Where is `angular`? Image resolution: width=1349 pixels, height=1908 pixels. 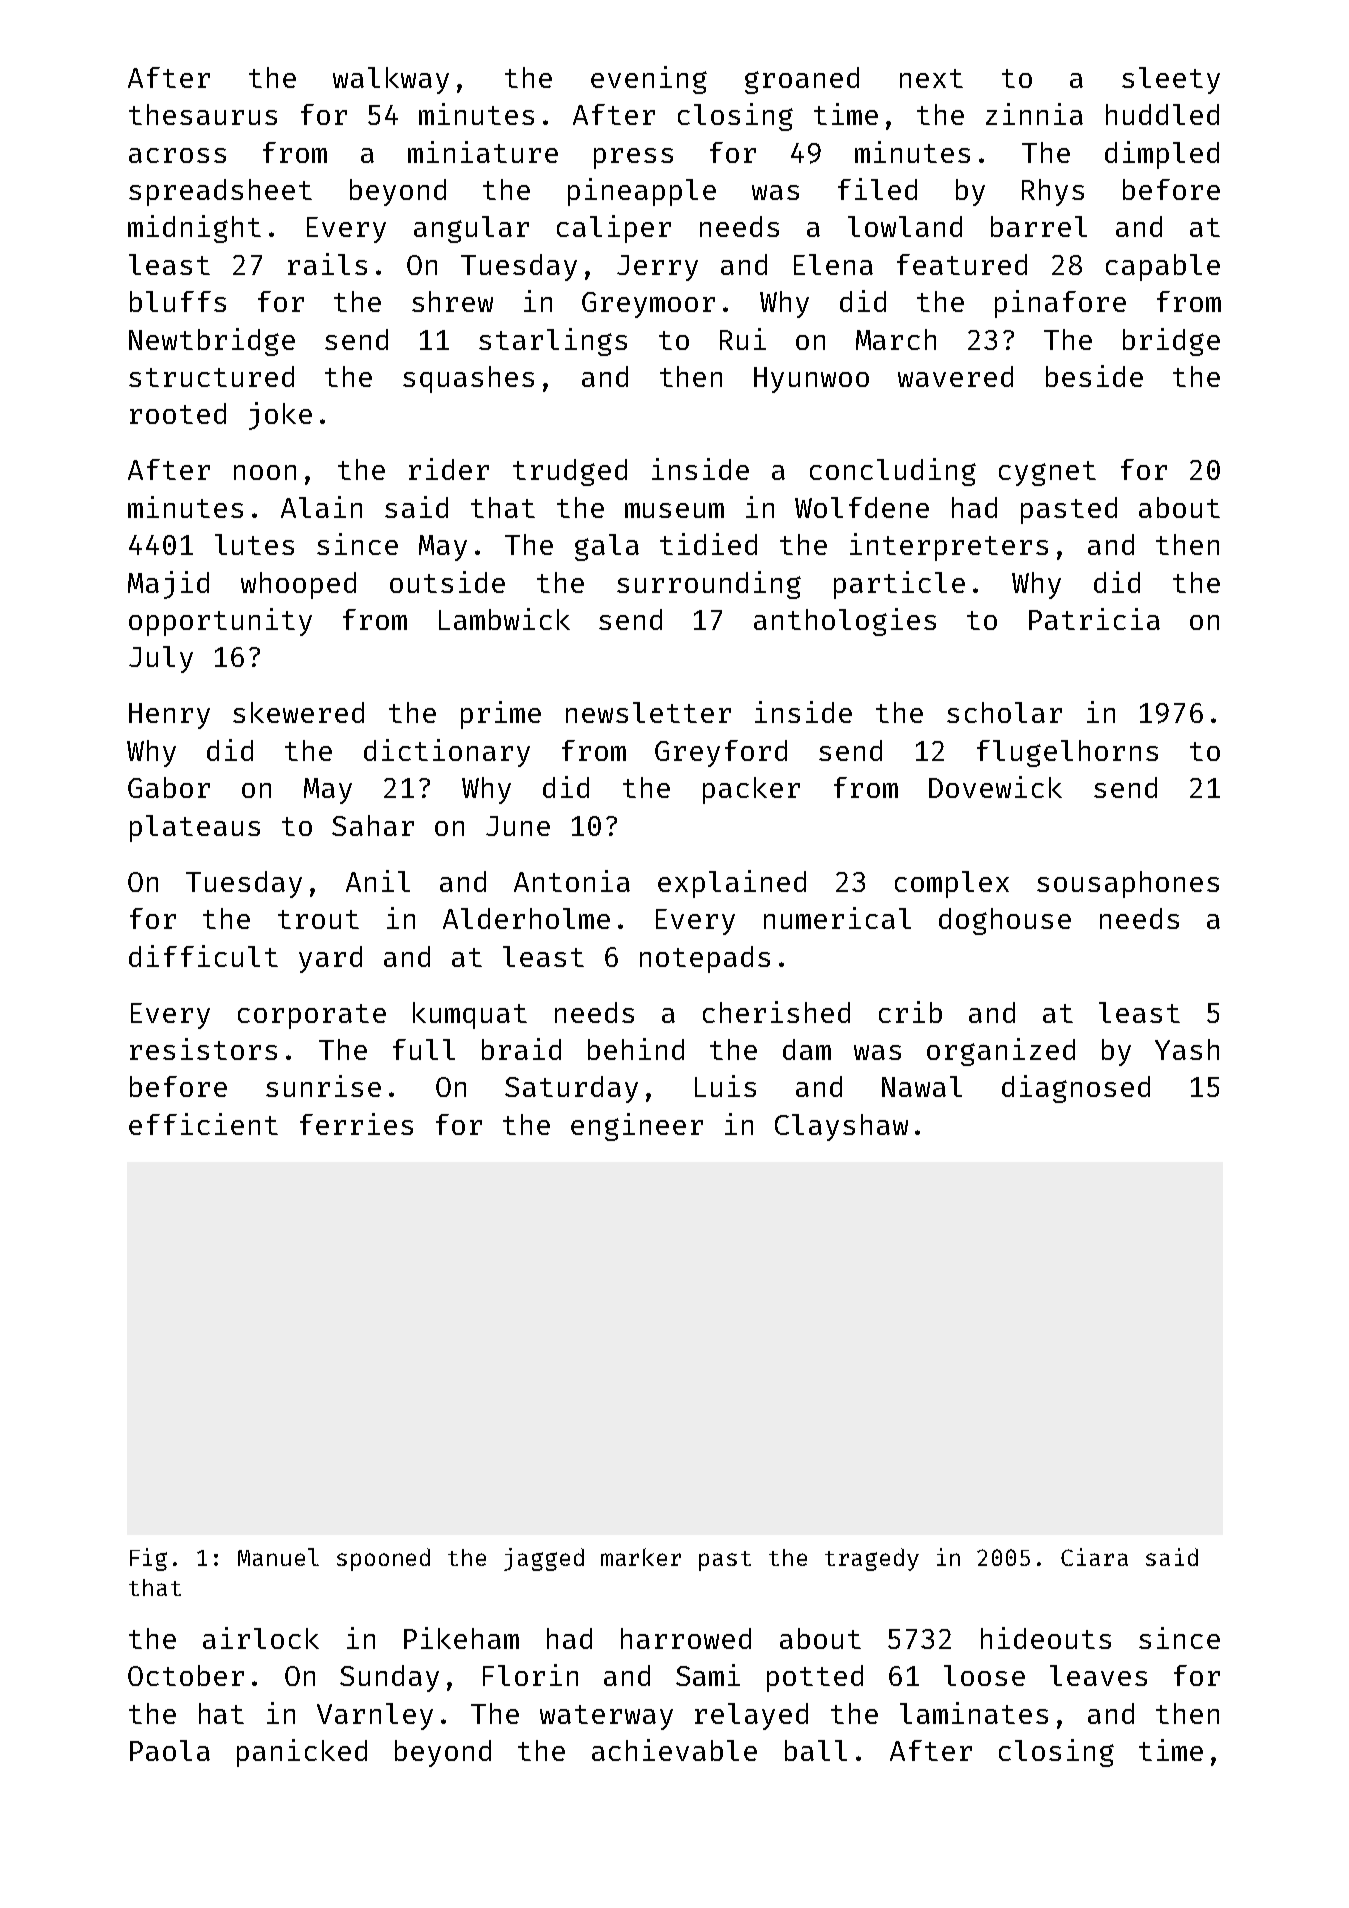 angular is located at coordinates (471, 229).
